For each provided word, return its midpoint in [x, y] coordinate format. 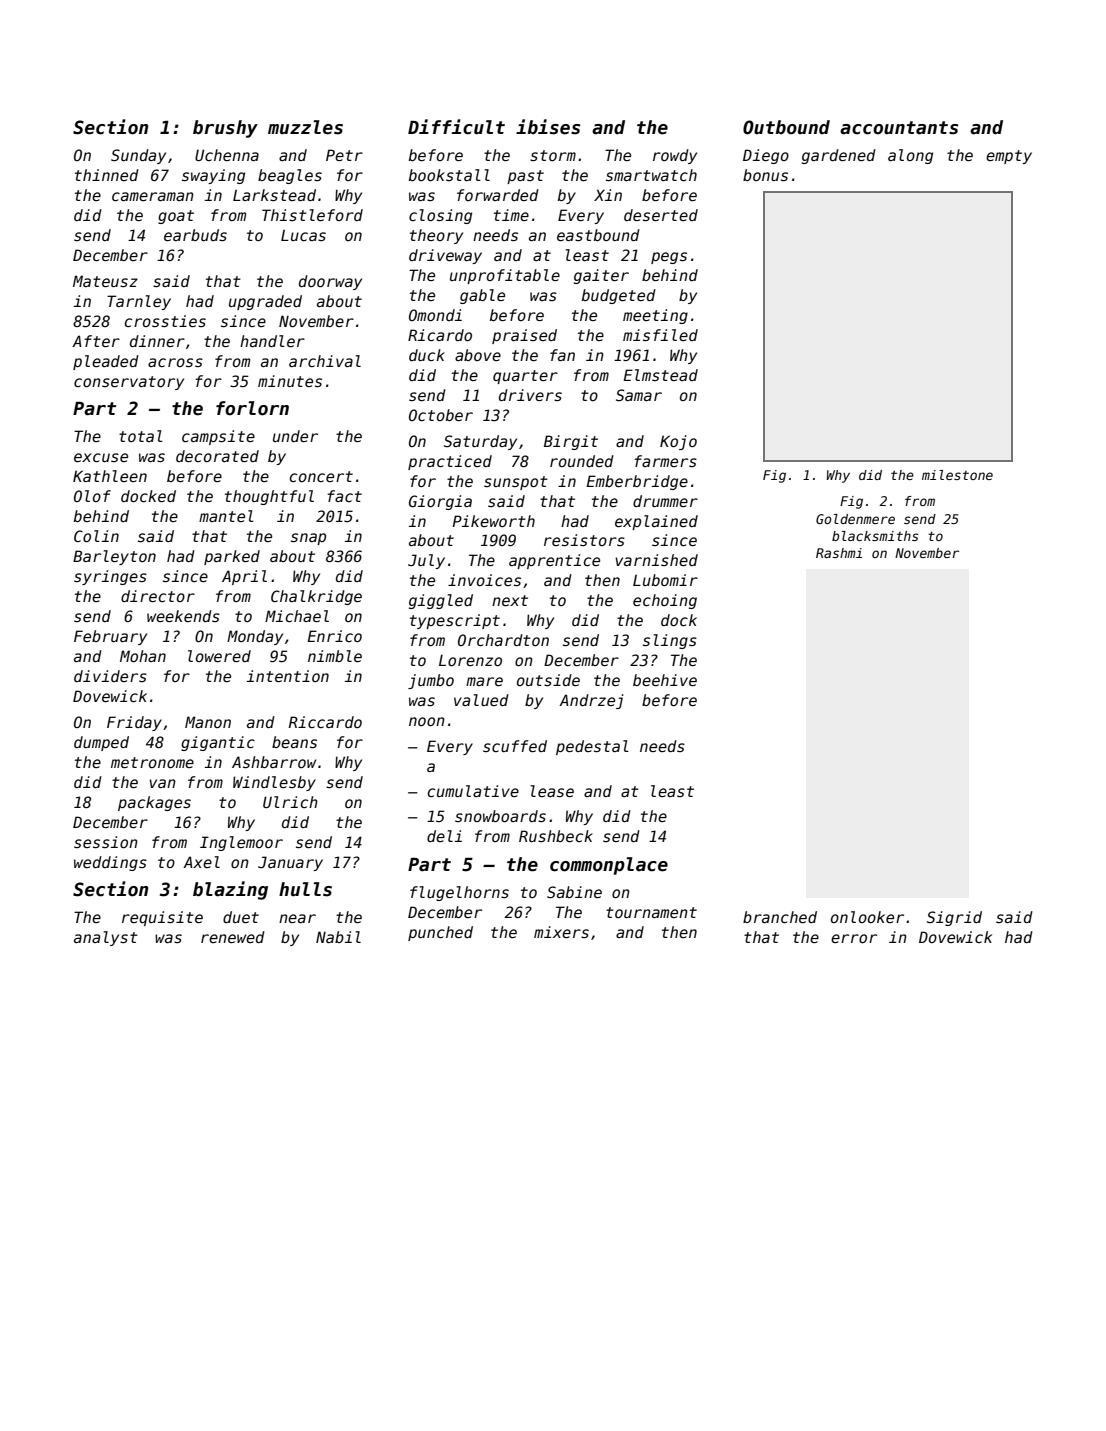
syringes [110, 577]
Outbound [786, 127]
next [510, 600]
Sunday [138, 156]
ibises [548, 127]
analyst [106, 938]
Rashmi [839, 553]
